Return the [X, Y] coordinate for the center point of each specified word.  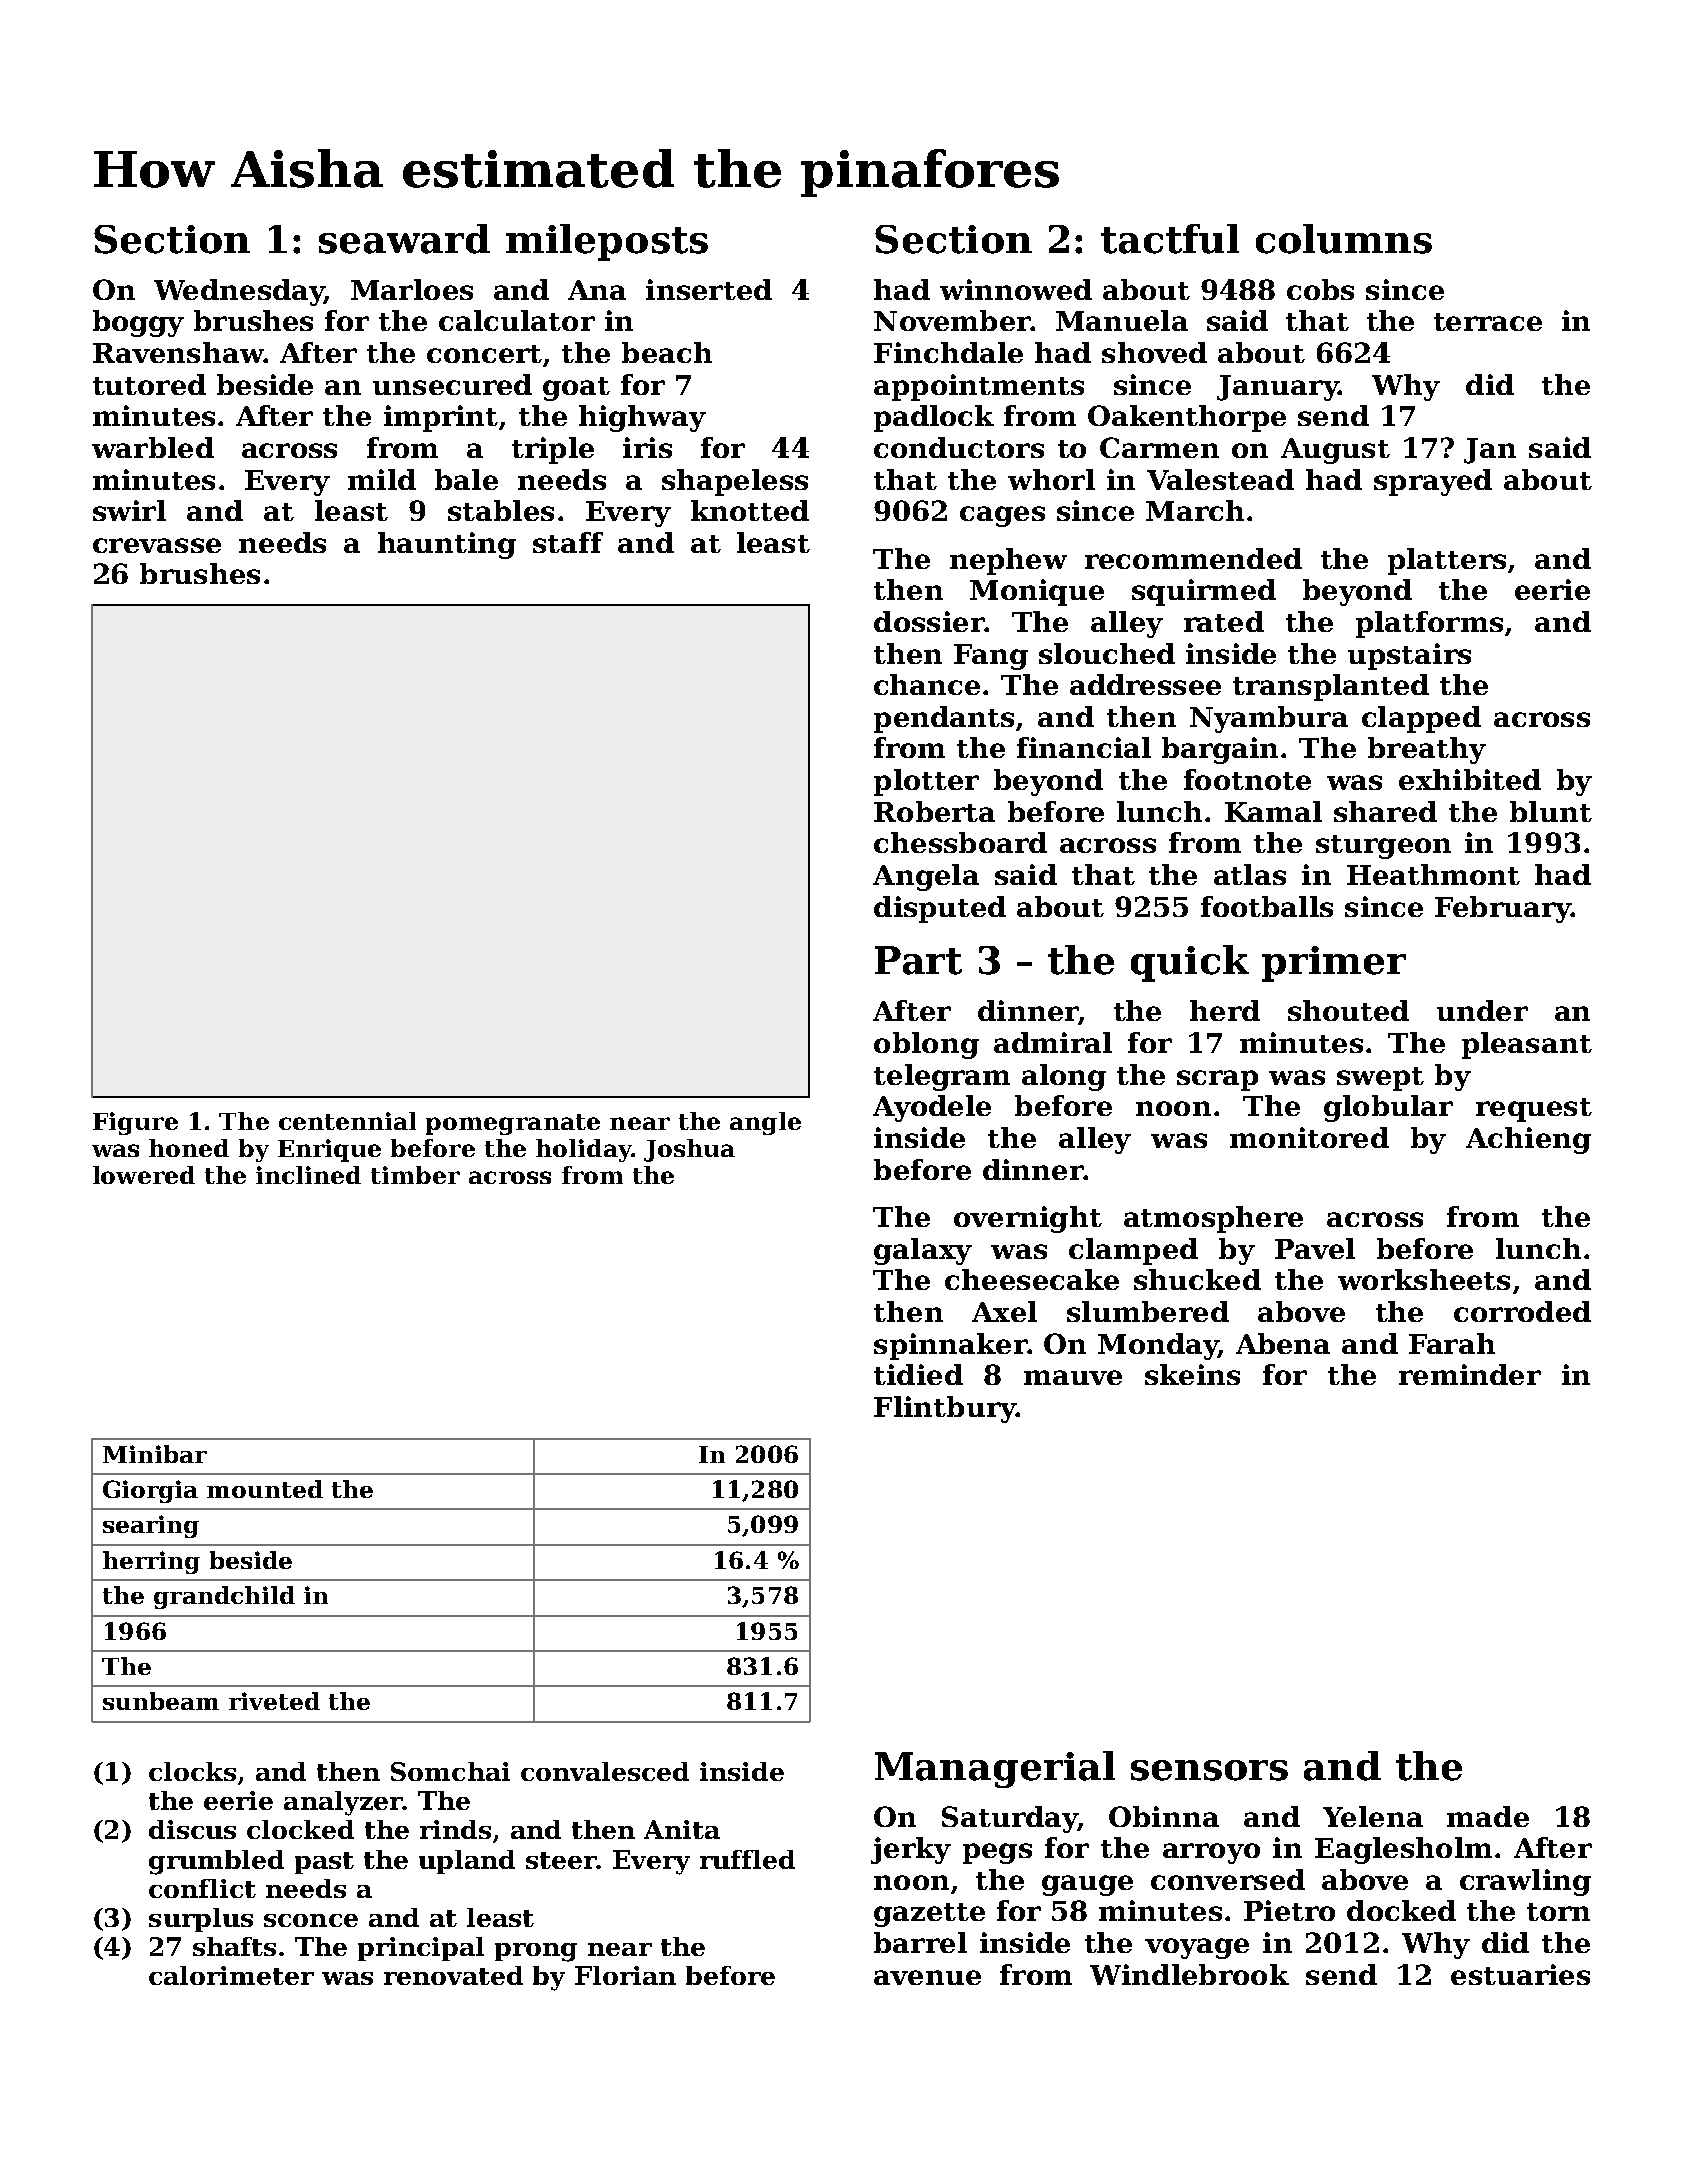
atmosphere [1213, 1219]
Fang [991, 657]
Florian [625, 1975]
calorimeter [231, 1975]
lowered [144, 1175]
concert [484, 354]
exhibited [1470, 779]
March [1195, 510]
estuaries [1520, 1974]
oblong [926, 1045]
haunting [447, 545]
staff [568, 542]
